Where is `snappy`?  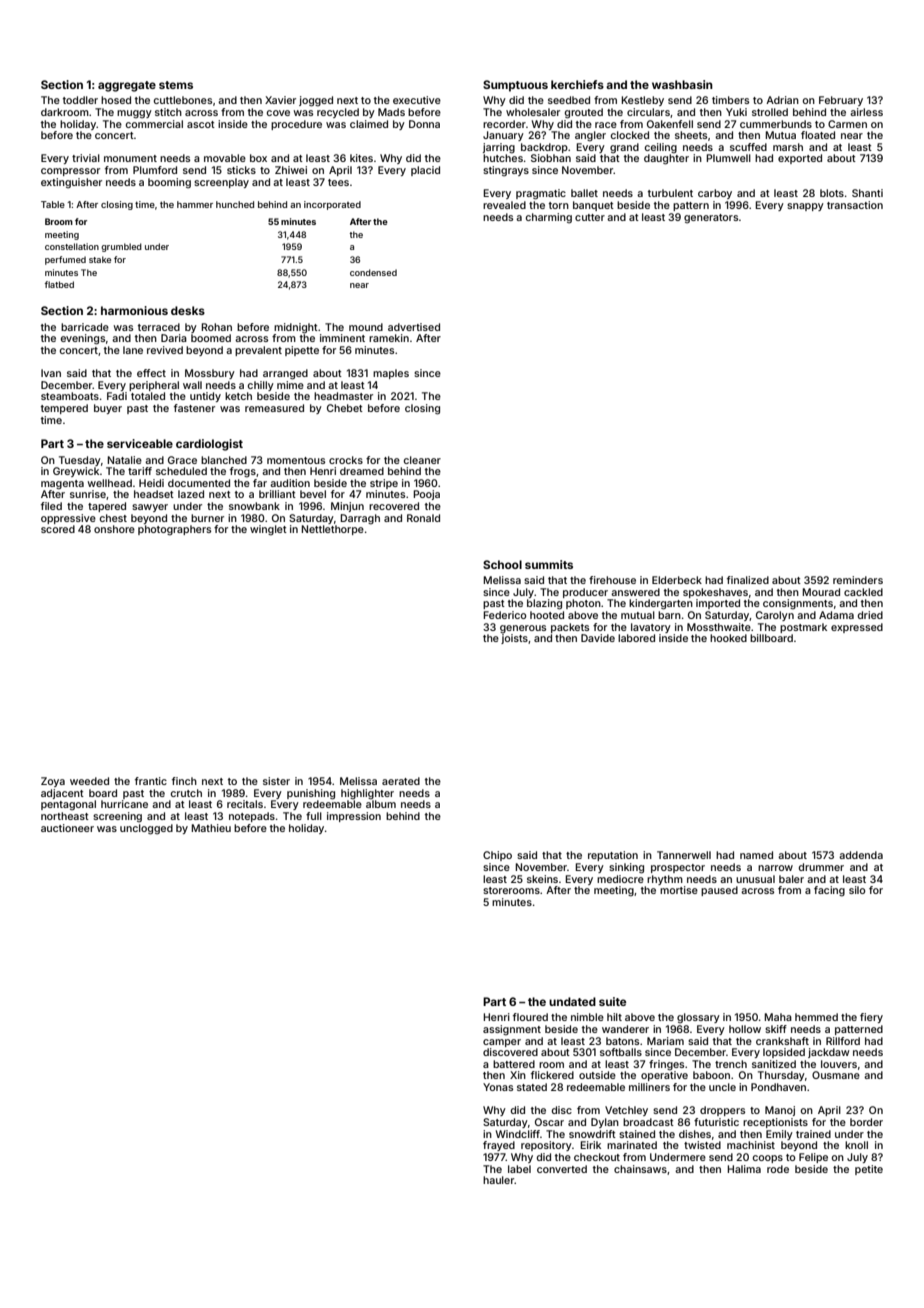 snappy is located at coordinates (805, 207).
